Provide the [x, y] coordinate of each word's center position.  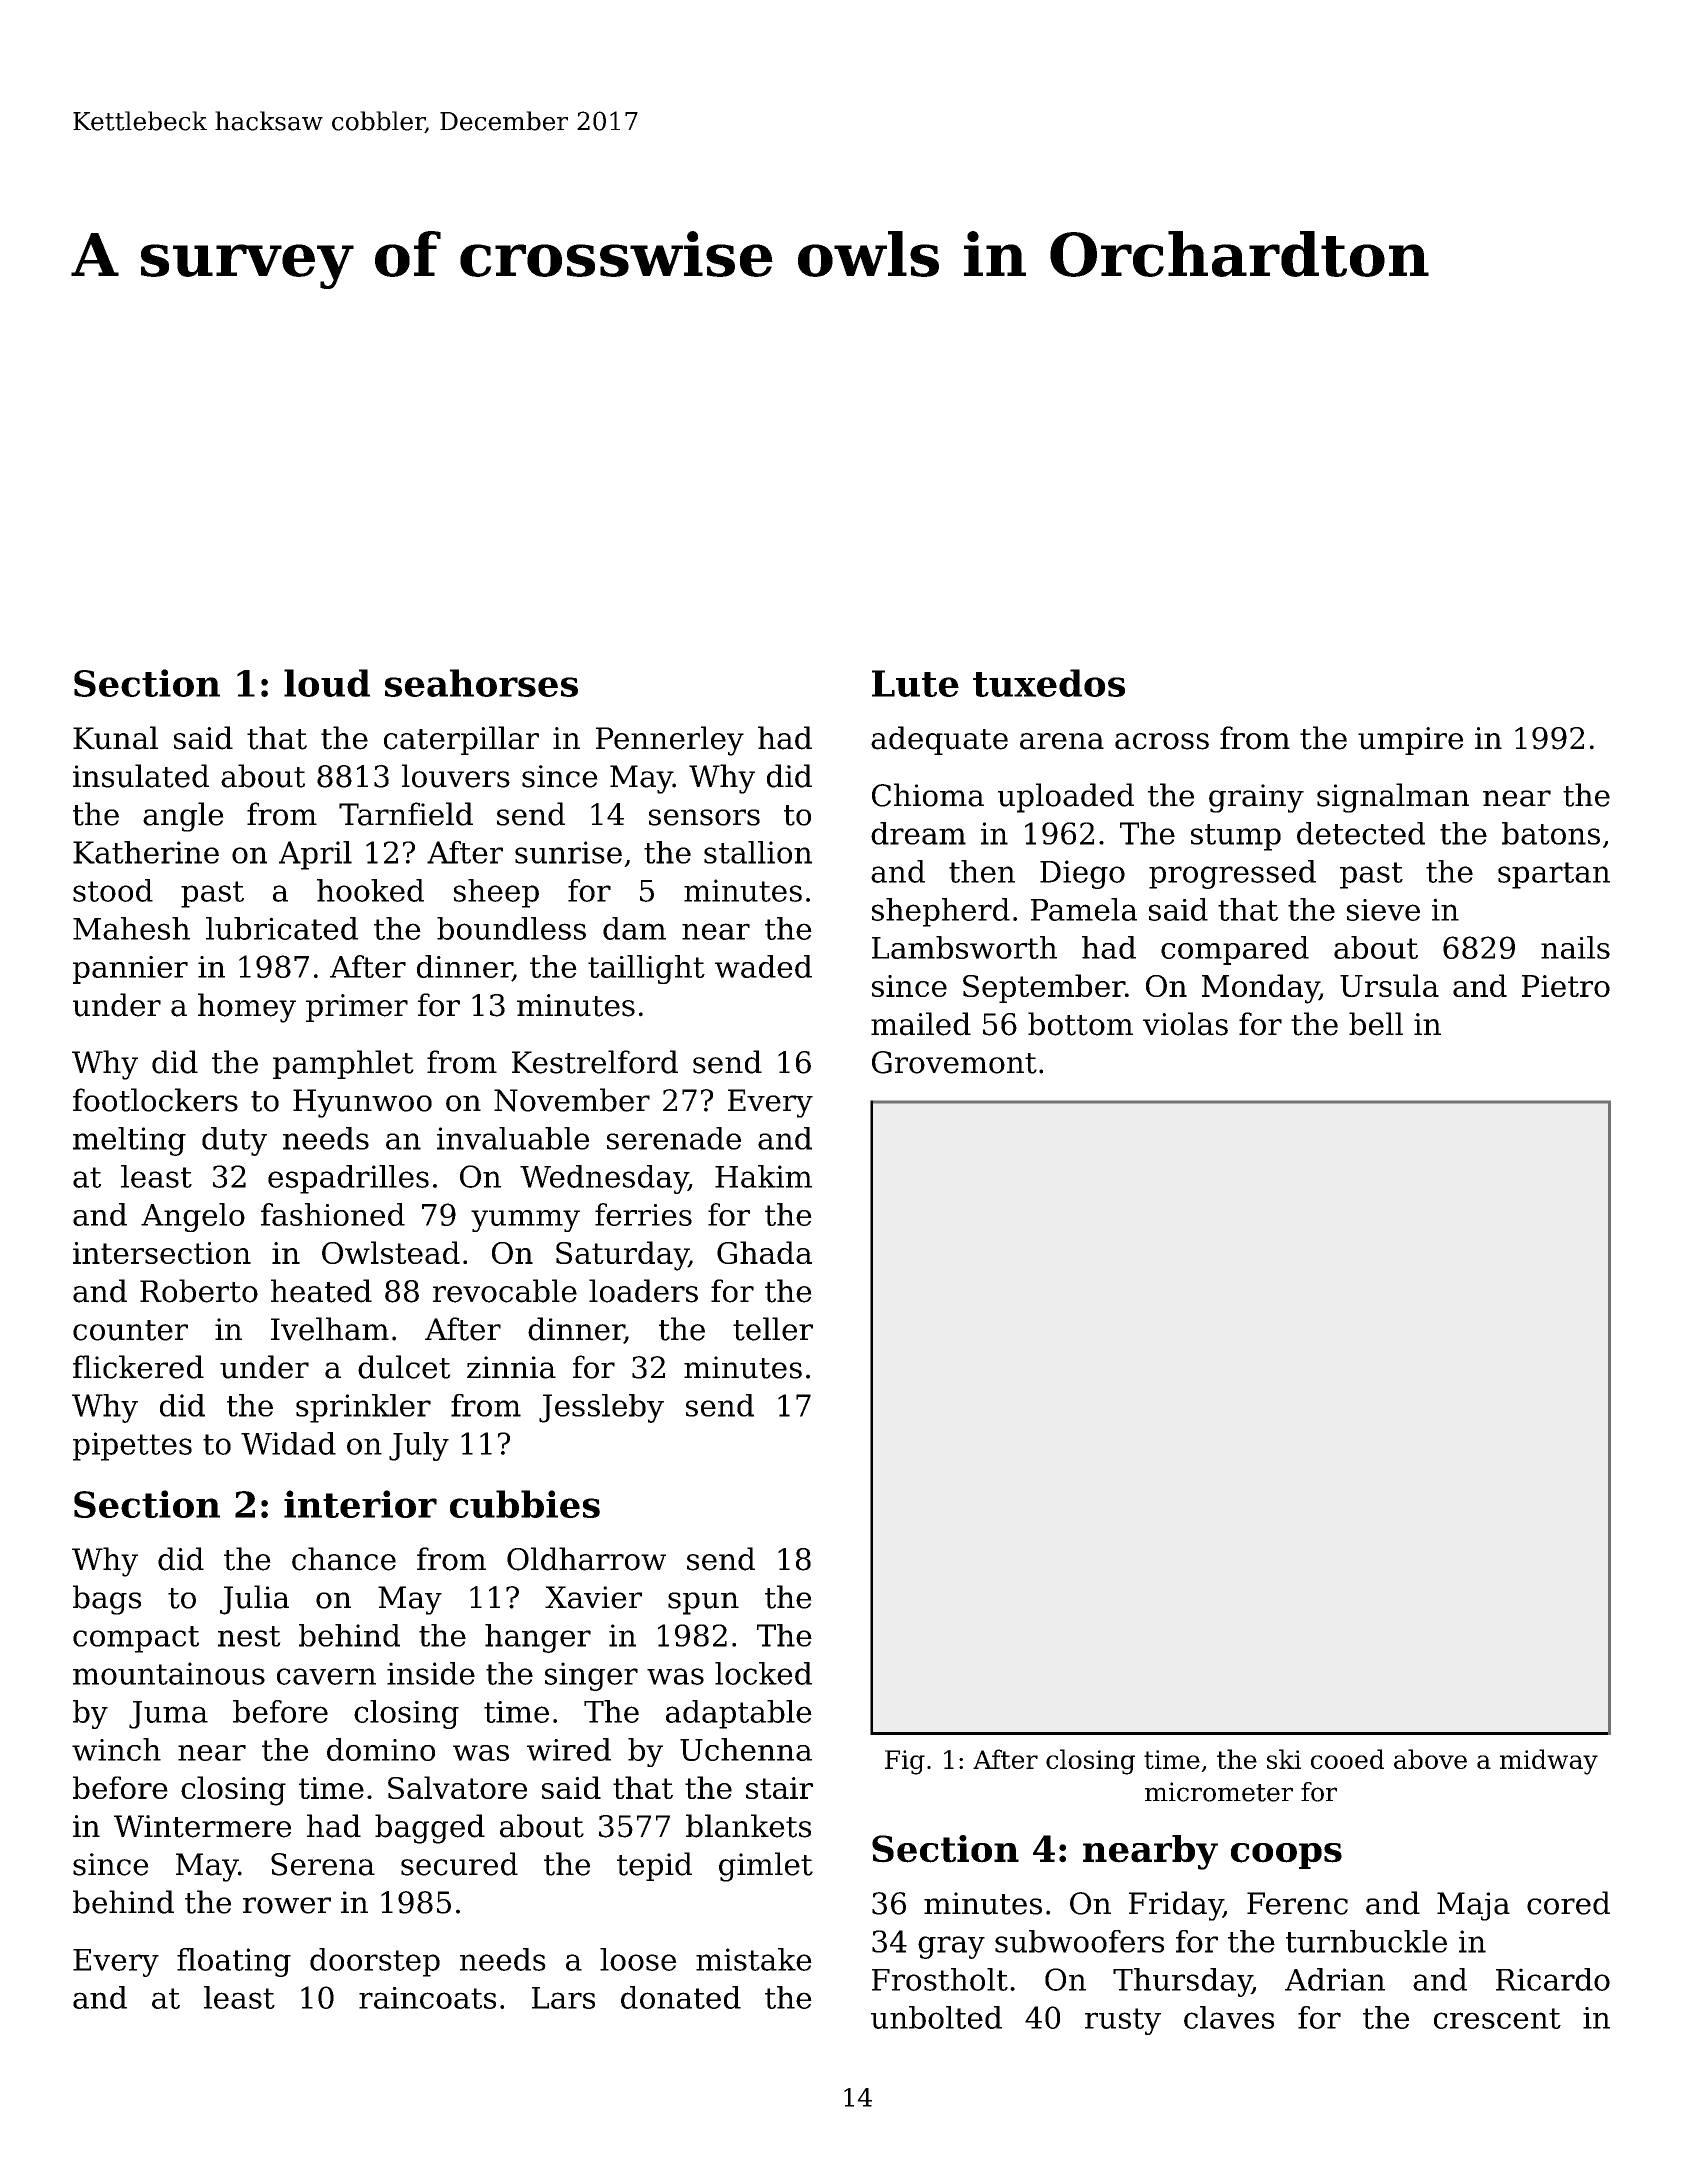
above [1430, 1759]
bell [1376, 1024]
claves [1229, 2017]
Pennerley [670, 741]
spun [703, 1603]
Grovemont [954, 1062]
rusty [1123, 2021]
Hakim [763, 1176]
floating [234, 1962]
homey [247, 1008]
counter [130, 1330]
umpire [1410, 741]
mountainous [169, 1673]
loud [327, 683]
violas [1185, 1024]
